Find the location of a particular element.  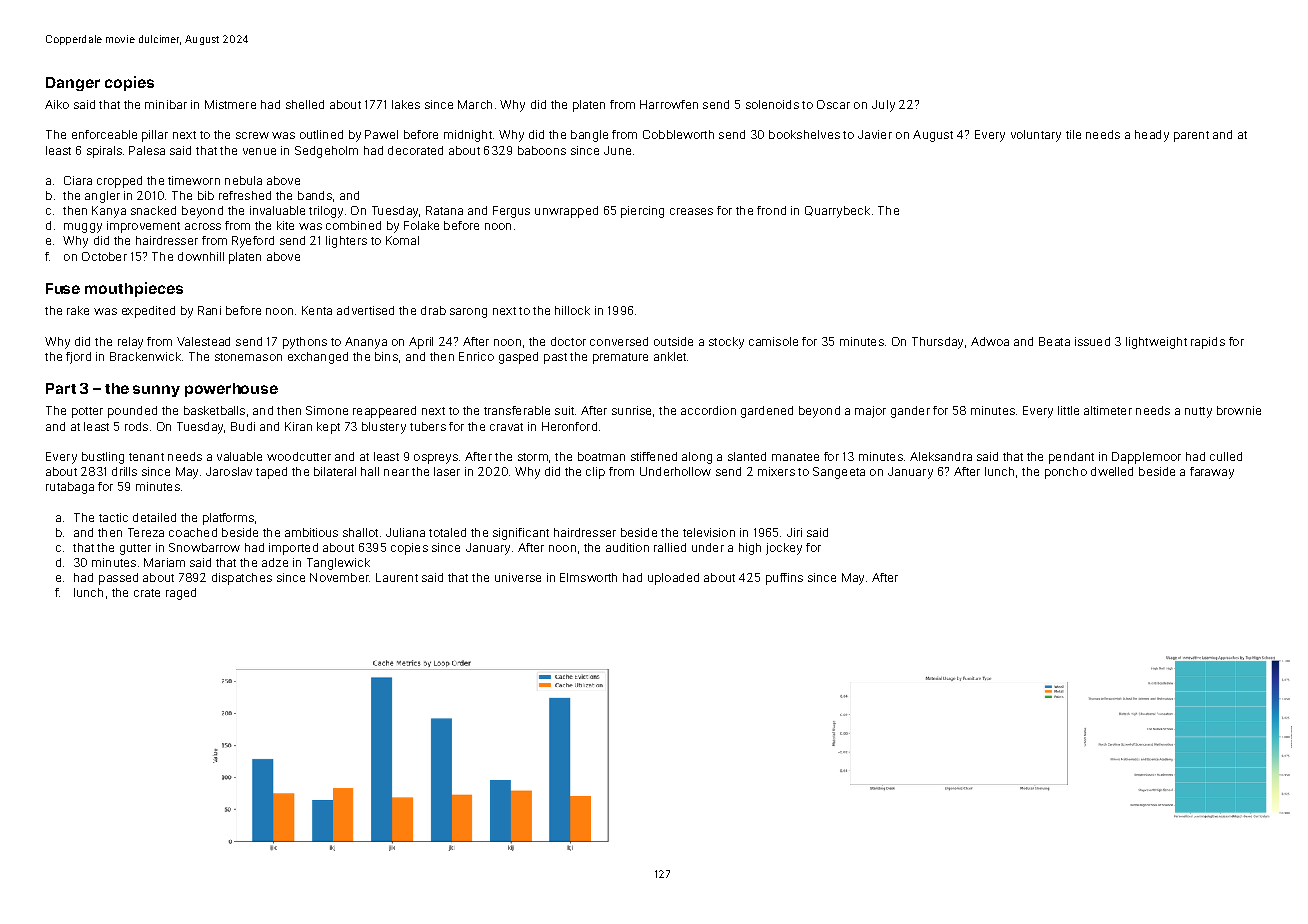

shelled is located at coordinates (305, 104).
